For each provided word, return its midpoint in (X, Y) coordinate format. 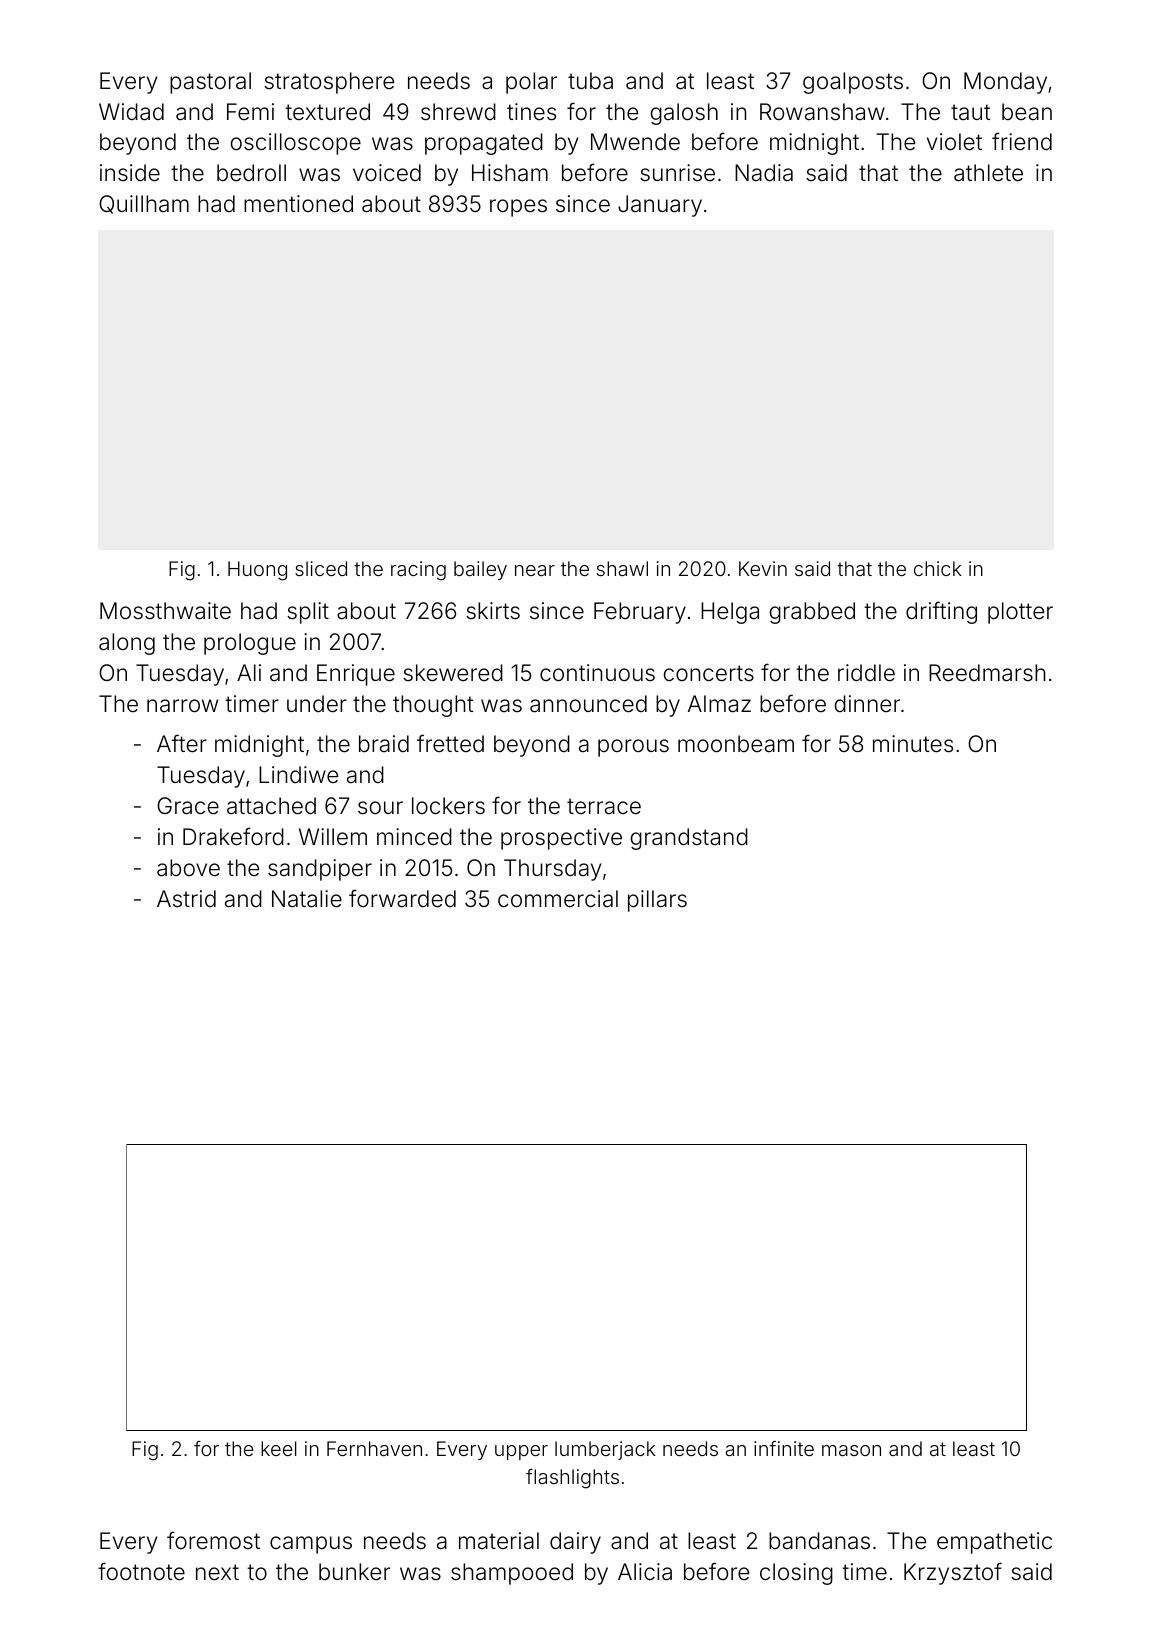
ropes (518, 208)
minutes (913, 744)
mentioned (298, 204)
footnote (141, 1571)
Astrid (186, 899)
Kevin (763, 568)
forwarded (402, 898)
